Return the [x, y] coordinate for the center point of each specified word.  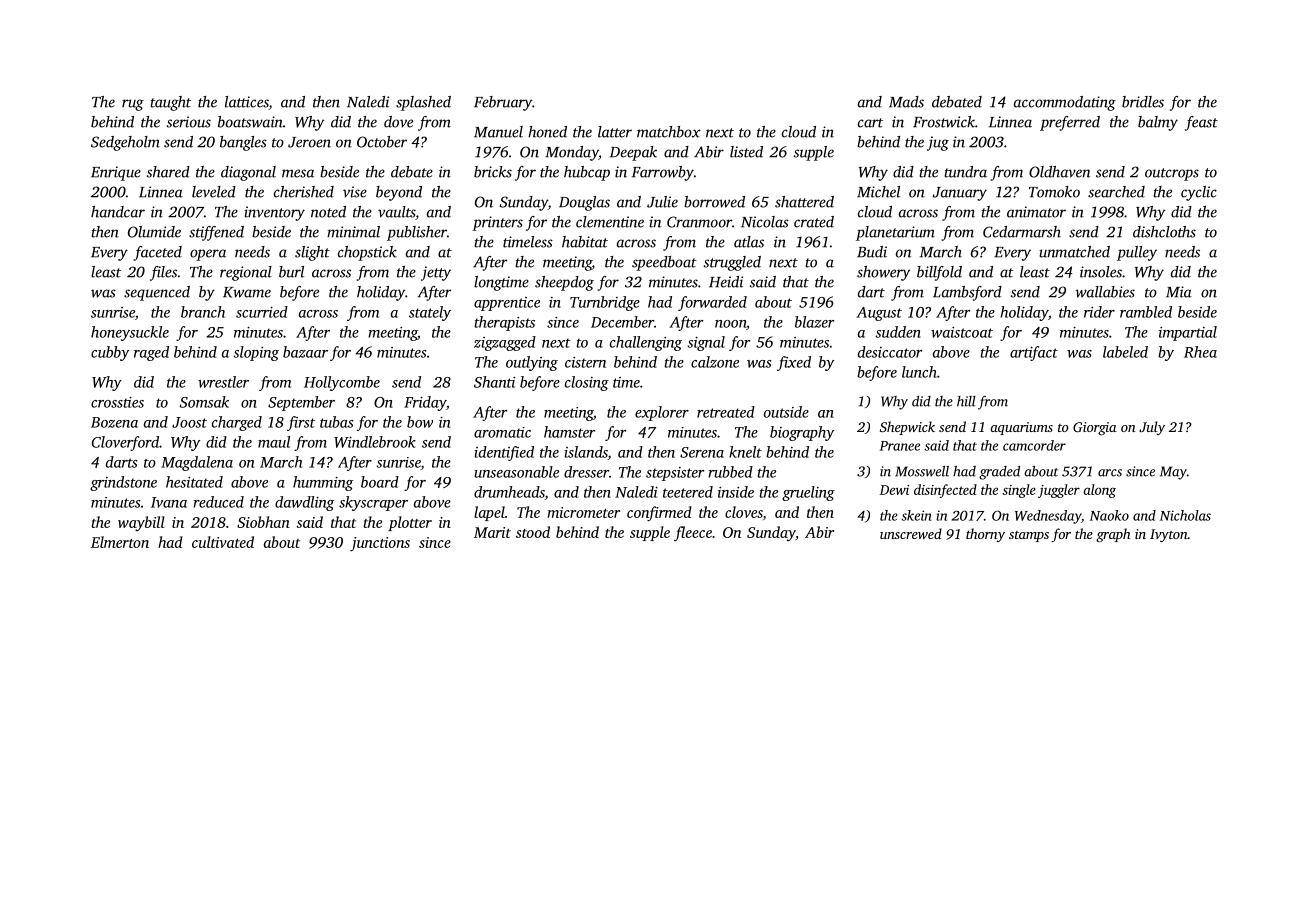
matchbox [669, 132]
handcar [118, 212]
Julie [662, 202]
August [879, 314]
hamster [569, 432]
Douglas [584, 203]
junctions [380, 544]
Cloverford [125, 443]
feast [1201, 123]
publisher [417, 233]
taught [171, 103]
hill [966, 401]
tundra [966, 172]
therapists [504, 323]
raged [151, 353]
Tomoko [1054, 192]
